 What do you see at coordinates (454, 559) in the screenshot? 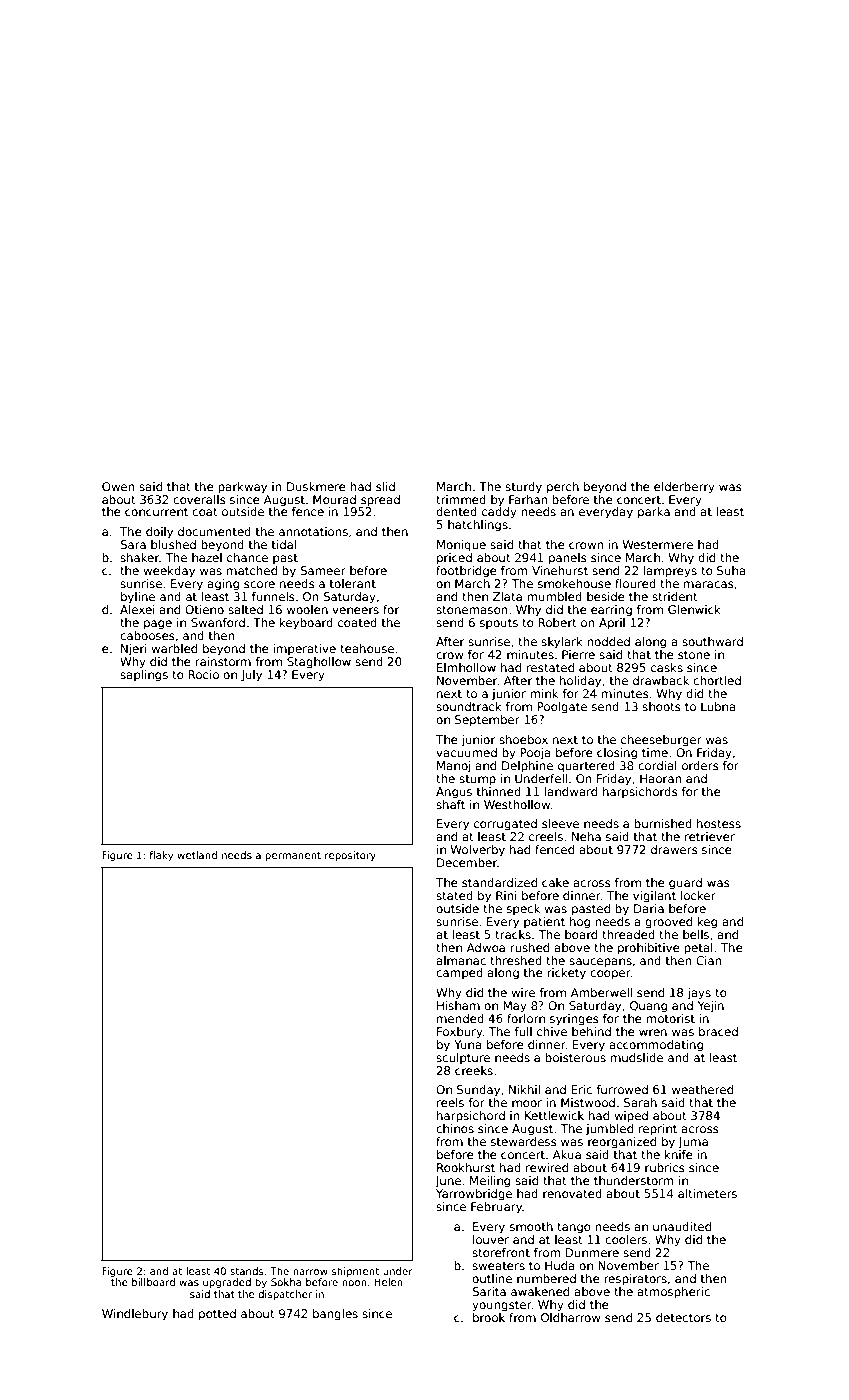
I see `priced` at bounding box center [454, 559].
